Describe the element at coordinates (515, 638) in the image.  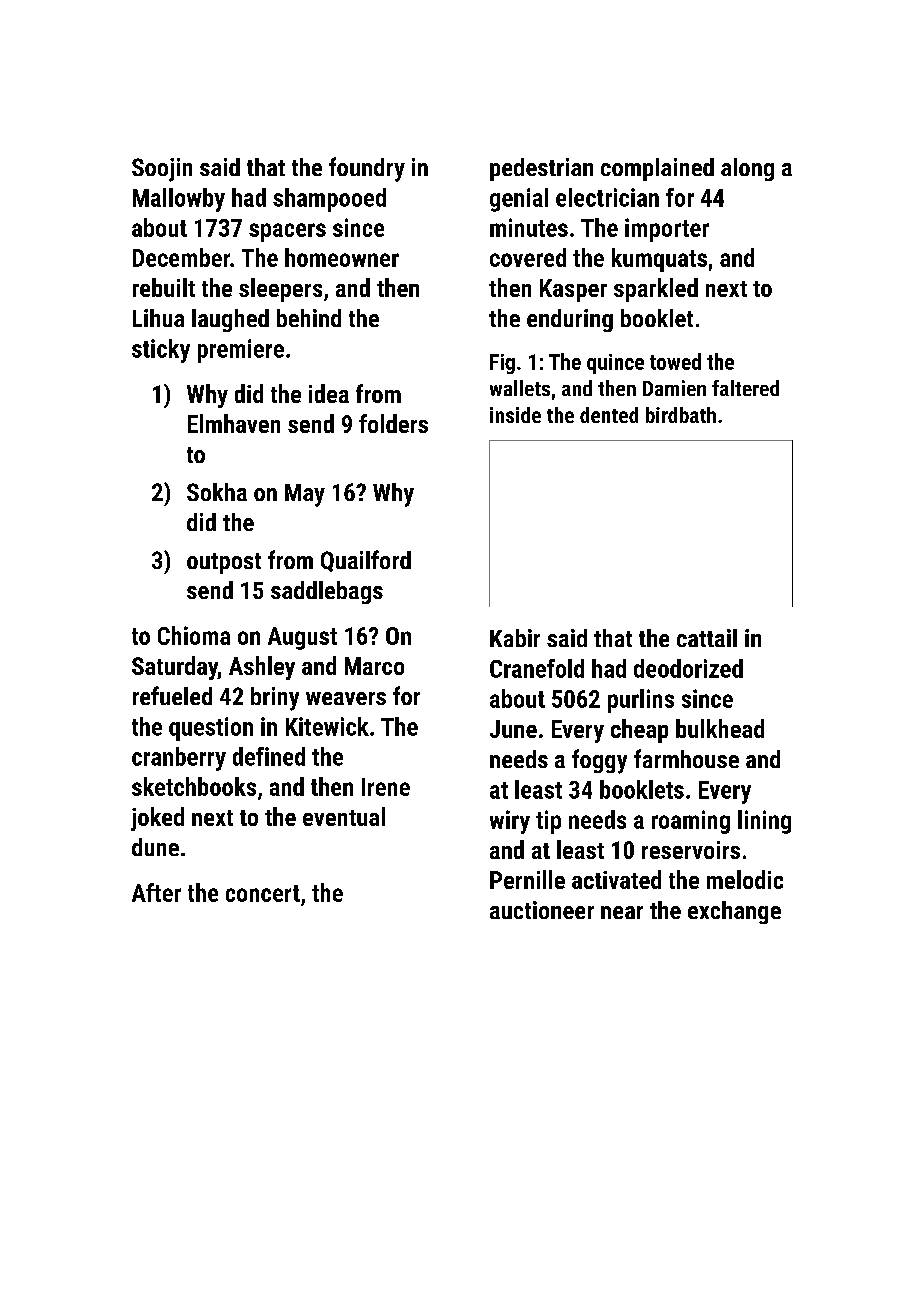
I see `Kabir` at that location.
